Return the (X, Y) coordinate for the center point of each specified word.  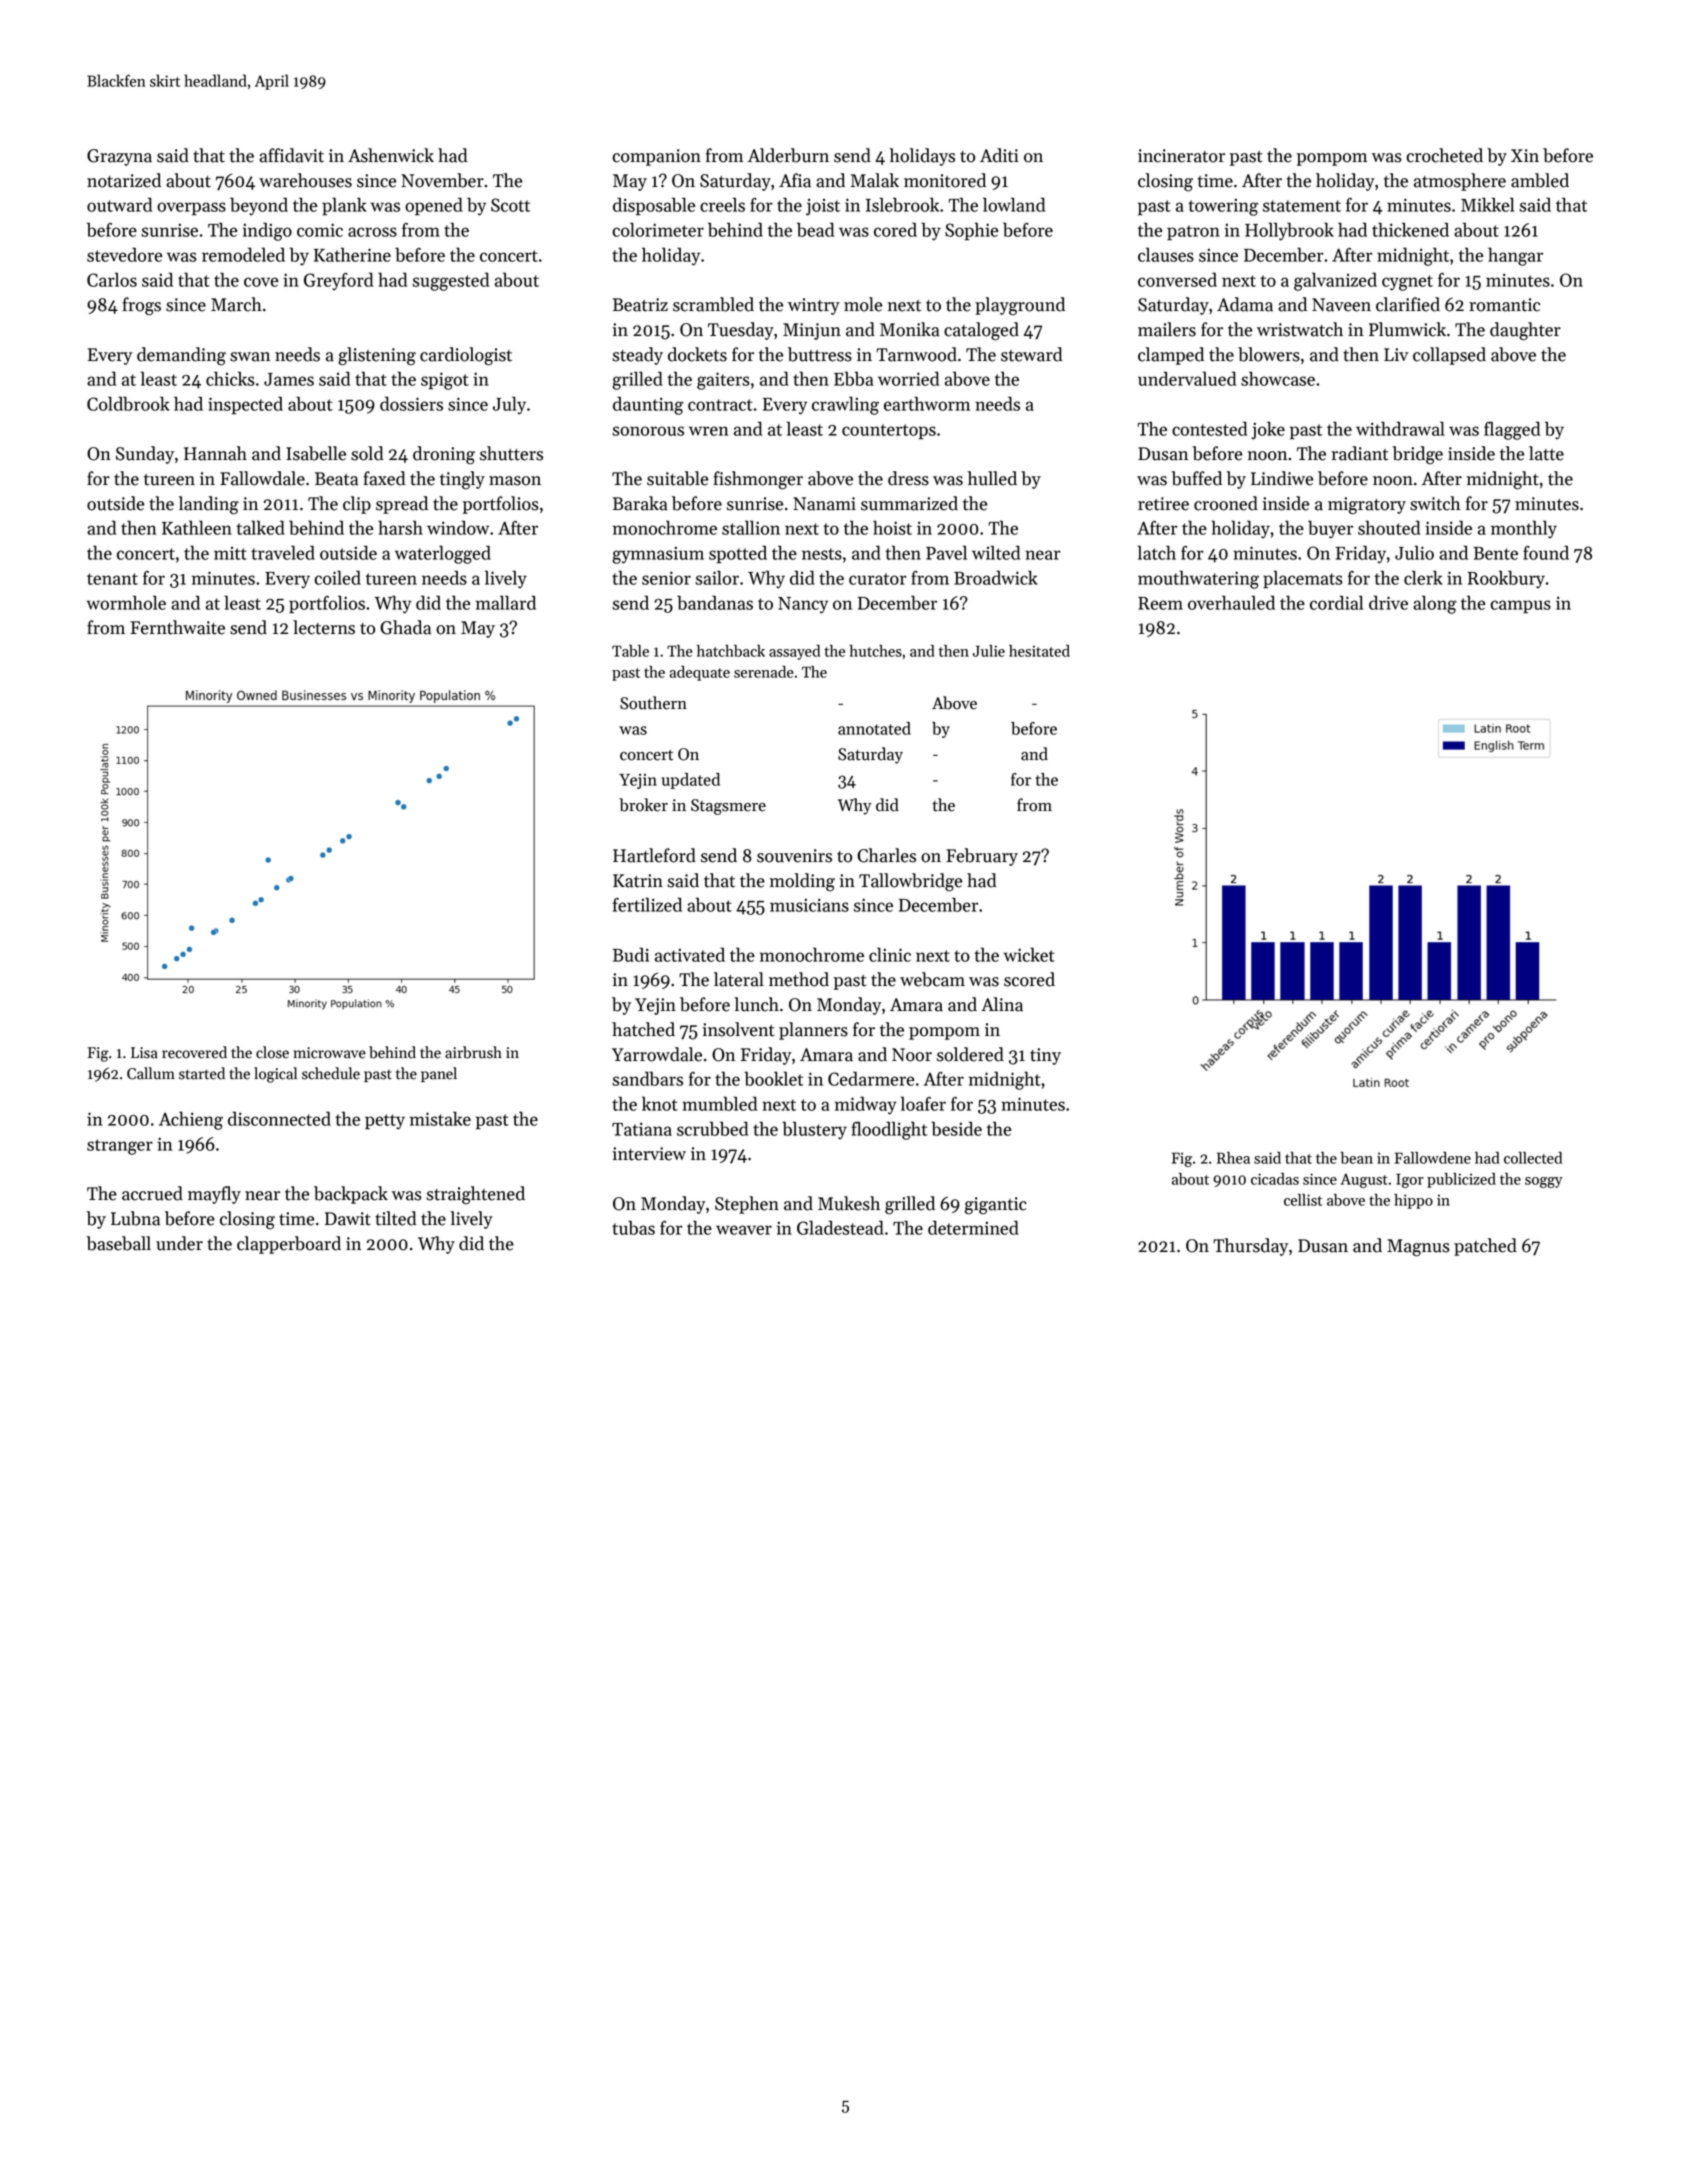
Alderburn (788, 155)
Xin (1525, 155)
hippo (1413, 1201)
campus (1520, 606)
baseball (118, 1243)
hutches (875, 651)
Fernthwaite (177, 627)
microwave (330, 1053)
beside (956, 1128)
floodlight (889, 1130)
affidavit (291, 155)
